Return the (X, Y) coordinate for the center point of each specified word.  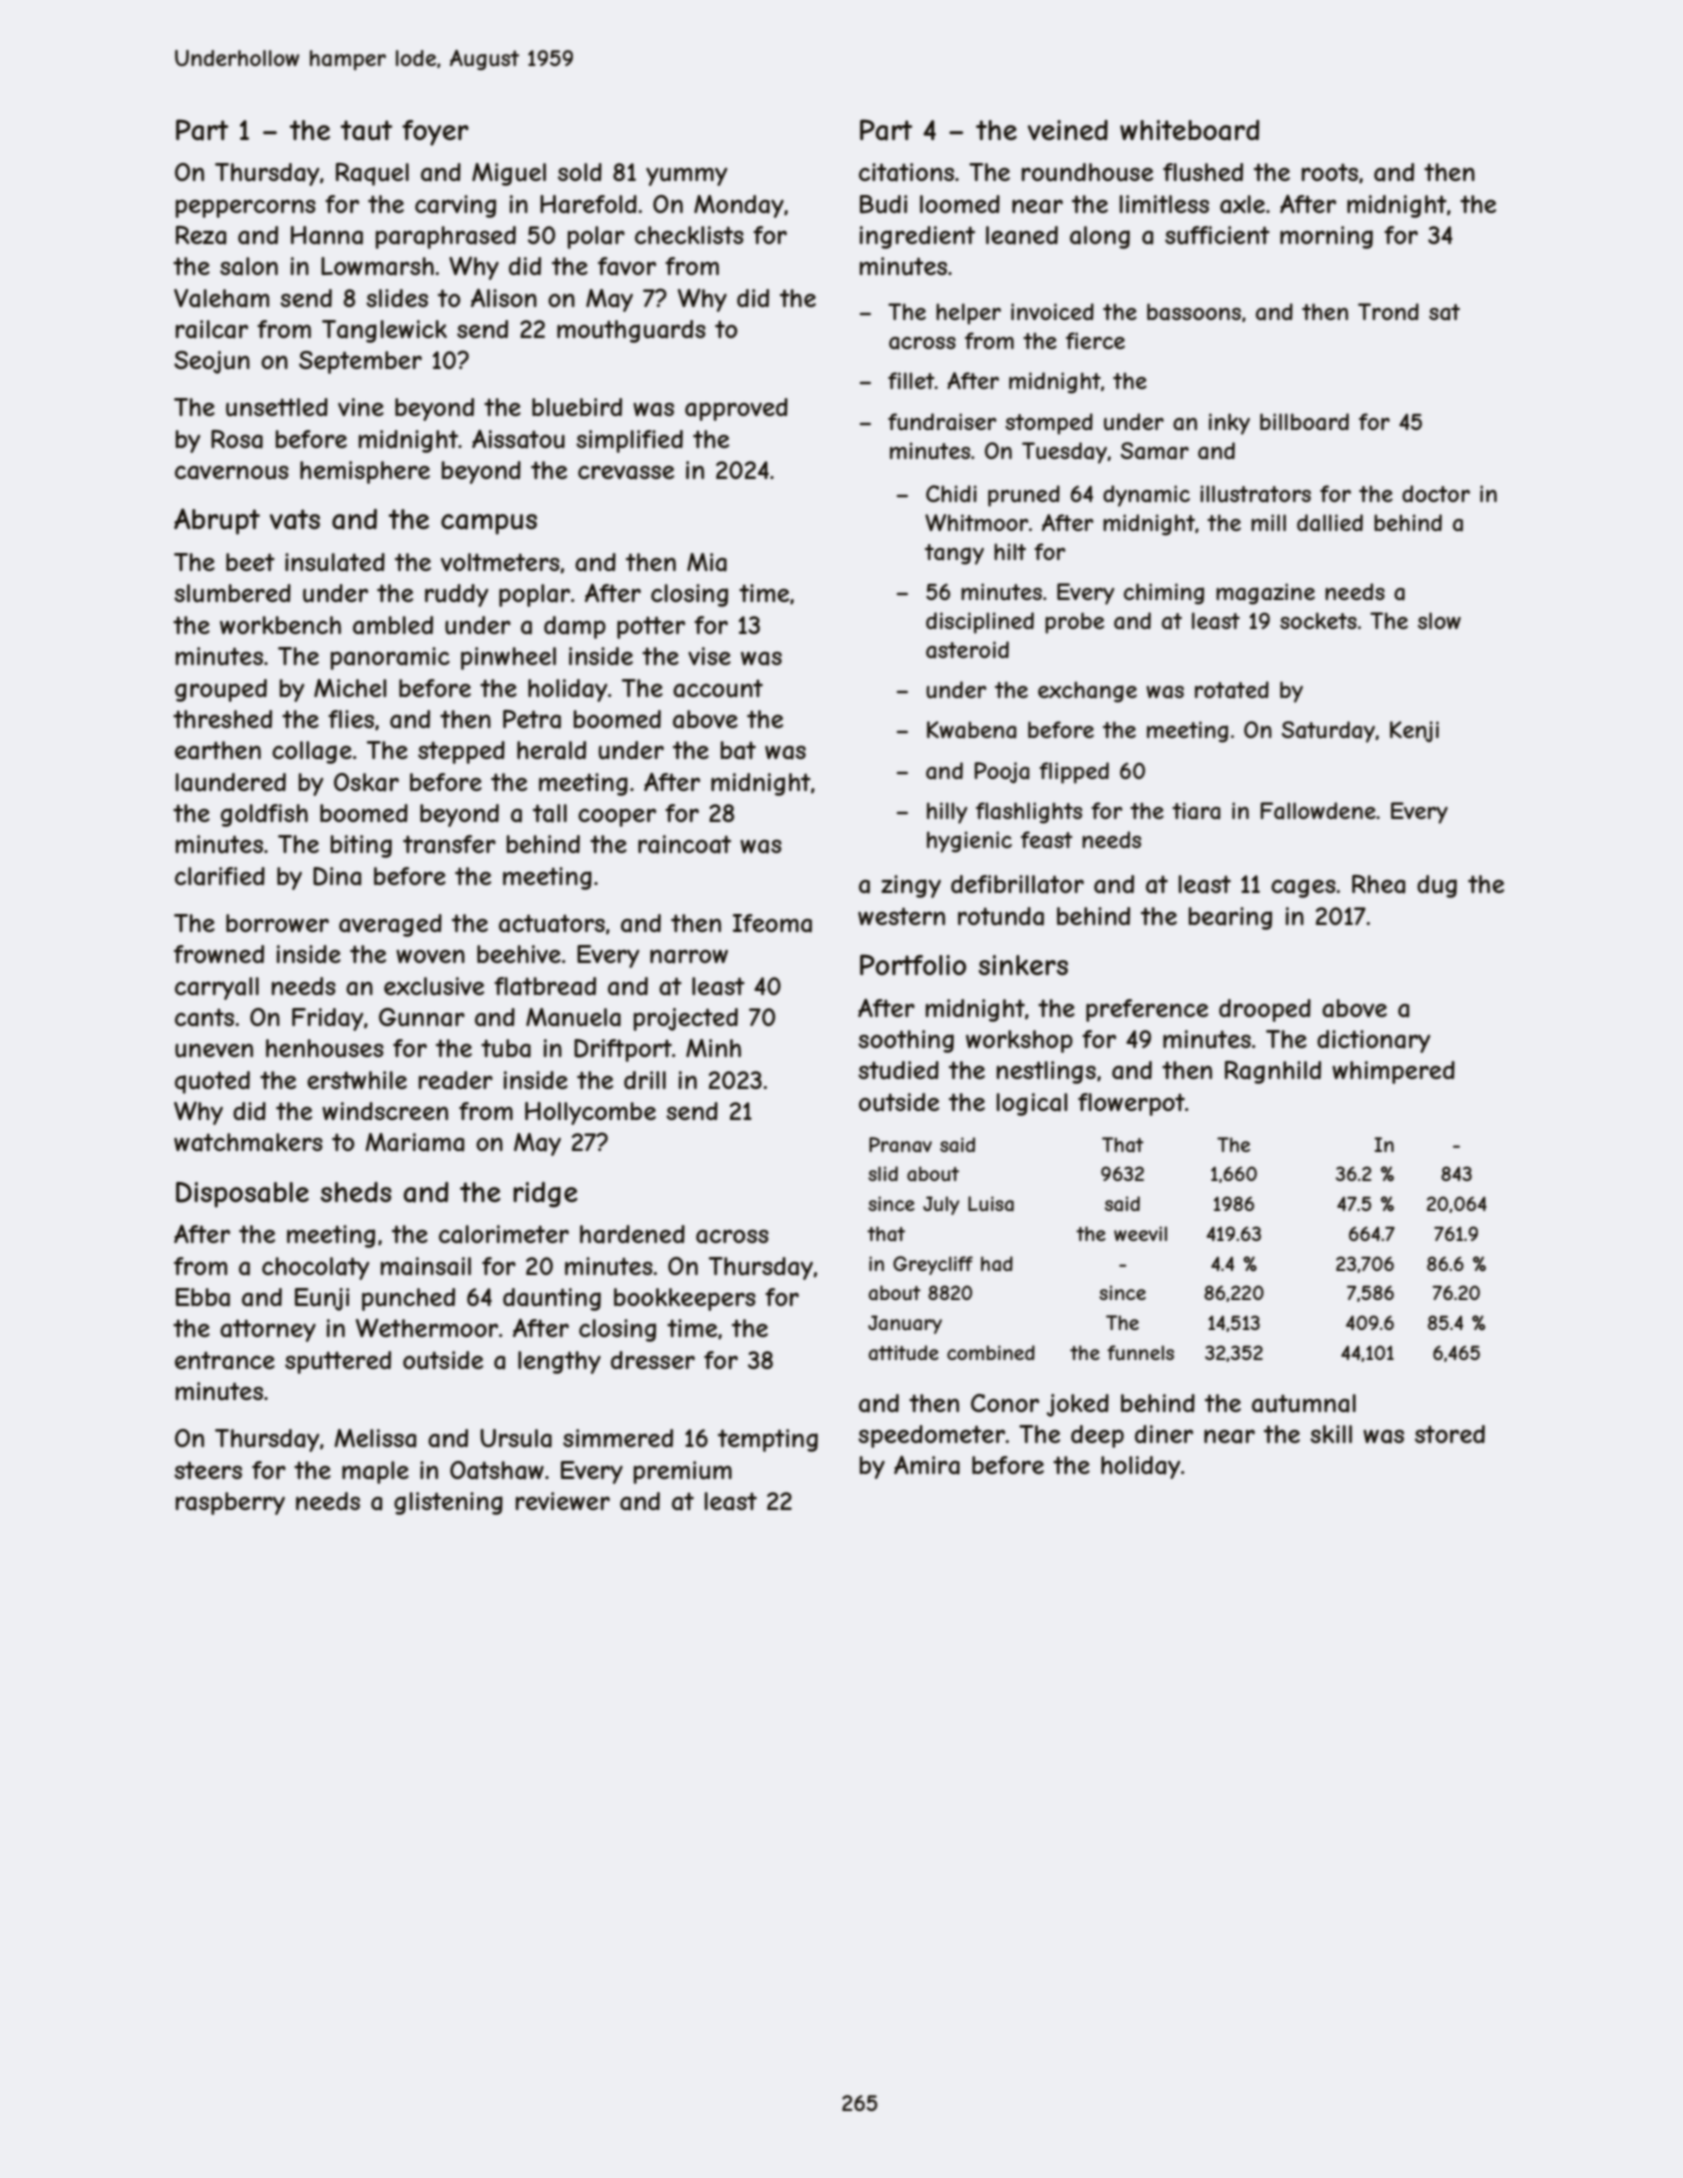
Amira (927, 1465)
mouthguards (631, 331)
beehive (519, 954)
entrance (225, 1360)
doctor (1436, 493)
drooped (1265, 1010)
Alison (504, 298)
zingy (911, 886)
